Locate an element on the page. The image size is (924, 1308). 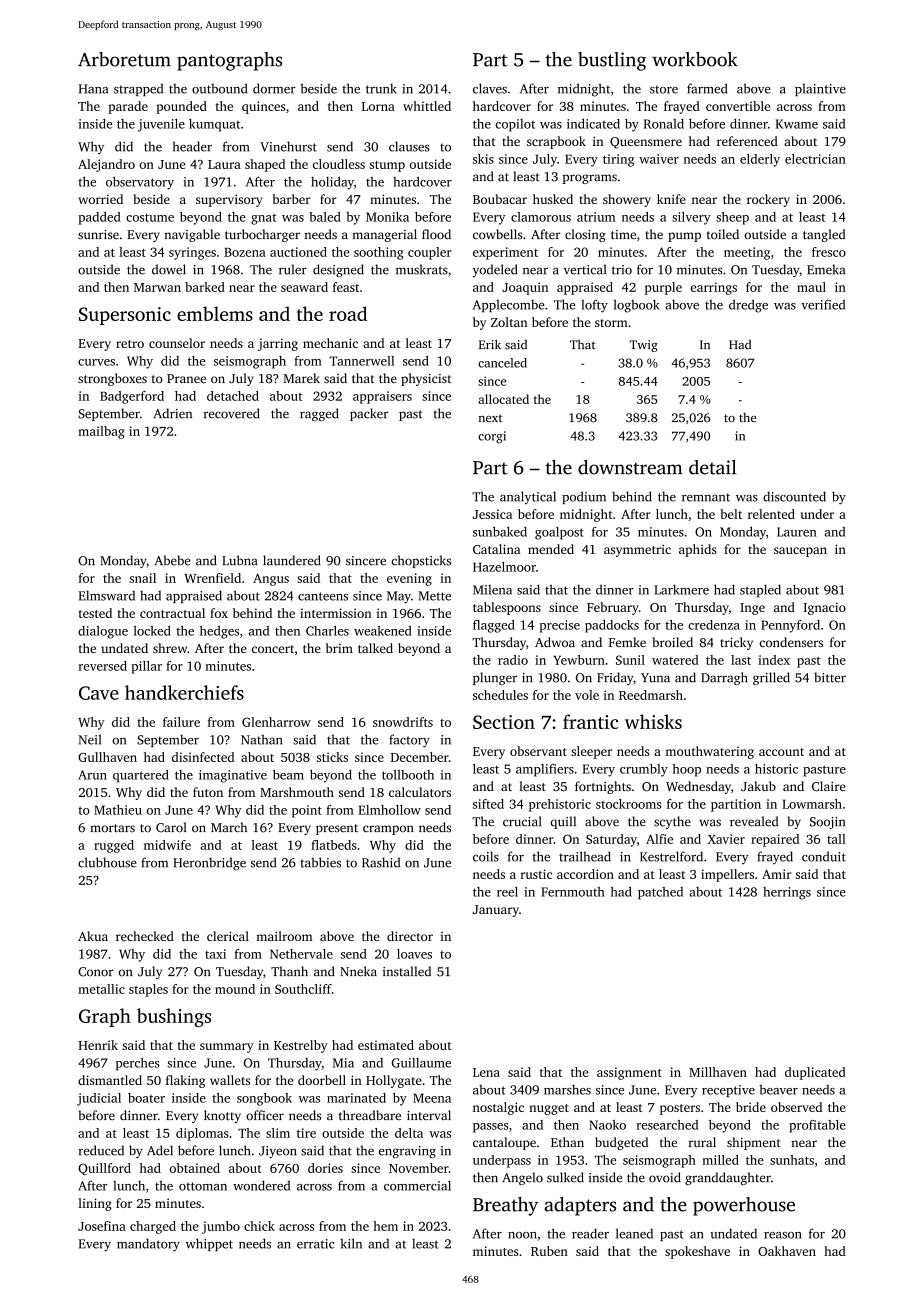
grilled is located at coordinates (771, 678).
